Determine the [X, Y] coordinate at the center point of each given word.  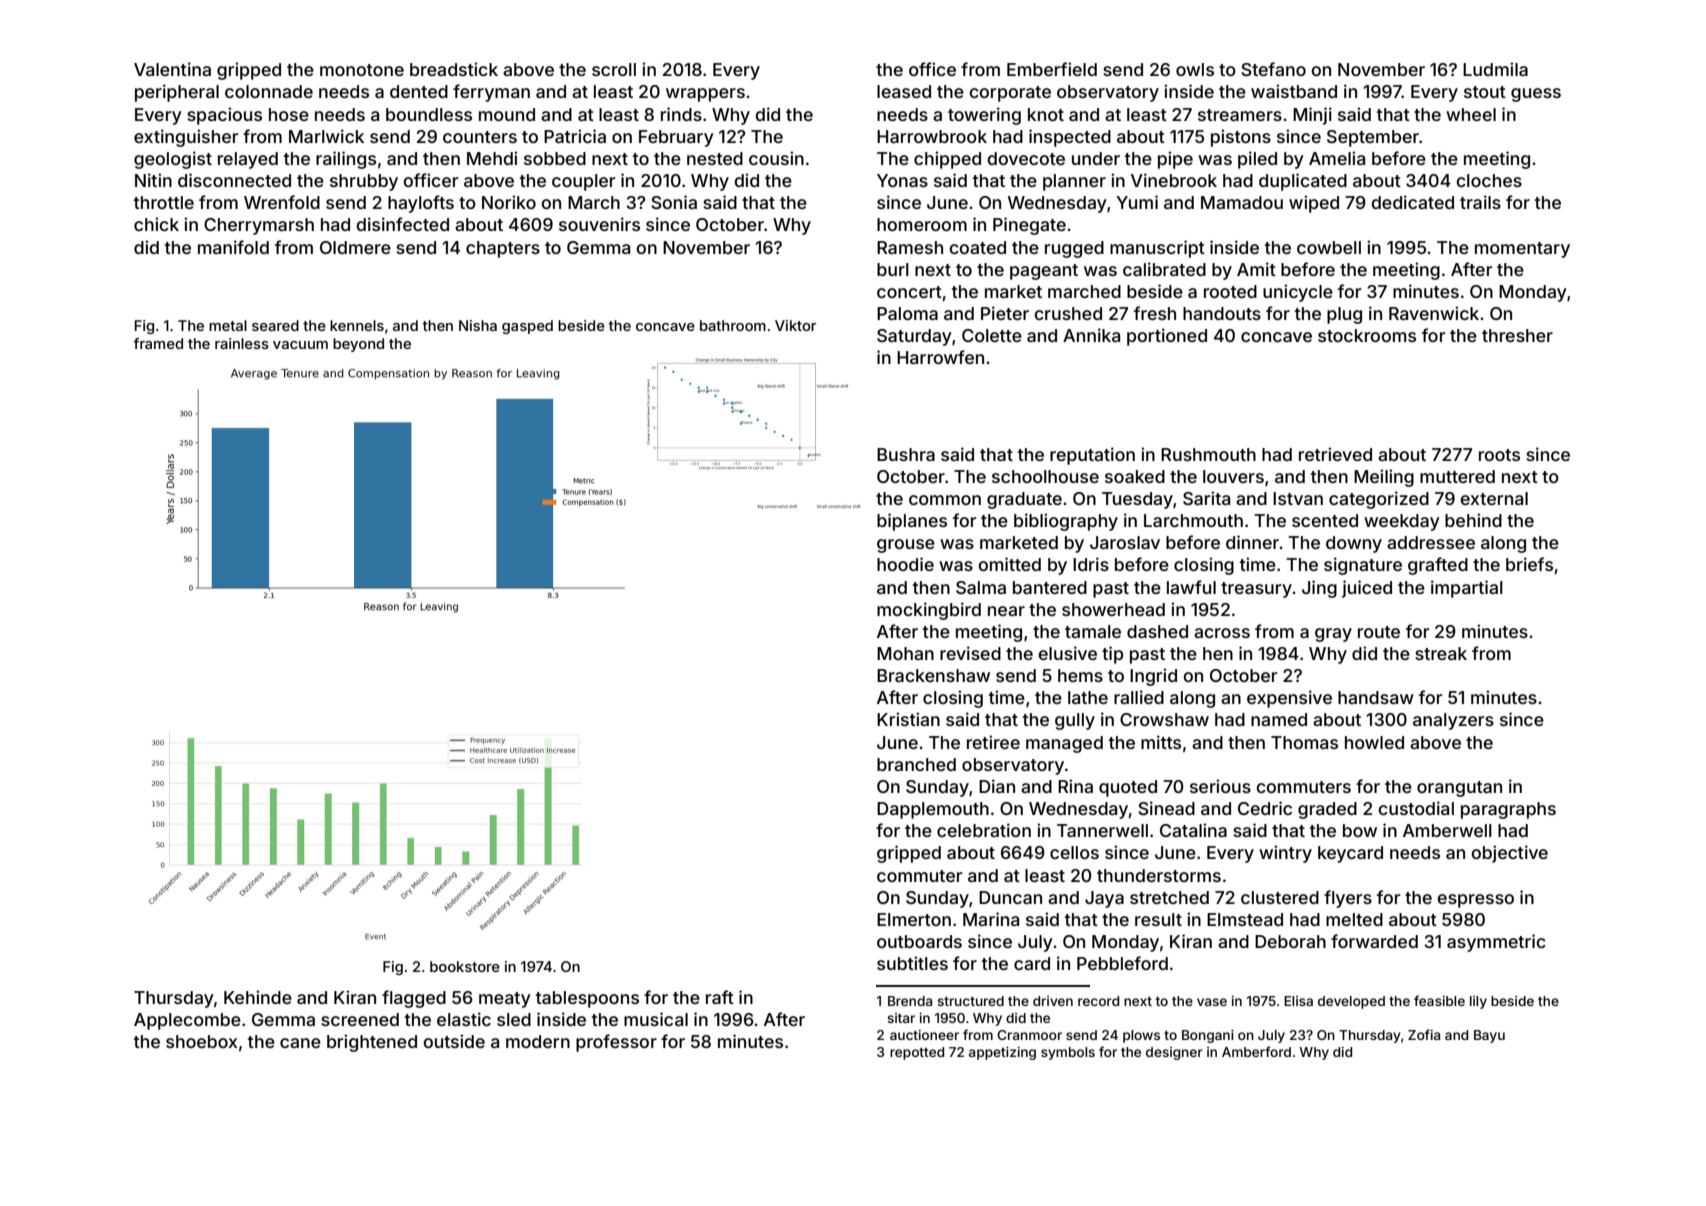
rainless [242, 343]
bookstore [465, 966]
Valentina [172, 69]
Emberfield [1052, 69]
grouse [906, 546]
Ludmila [1495, 69]
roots [1499, 455]
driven [1053, 1001]
